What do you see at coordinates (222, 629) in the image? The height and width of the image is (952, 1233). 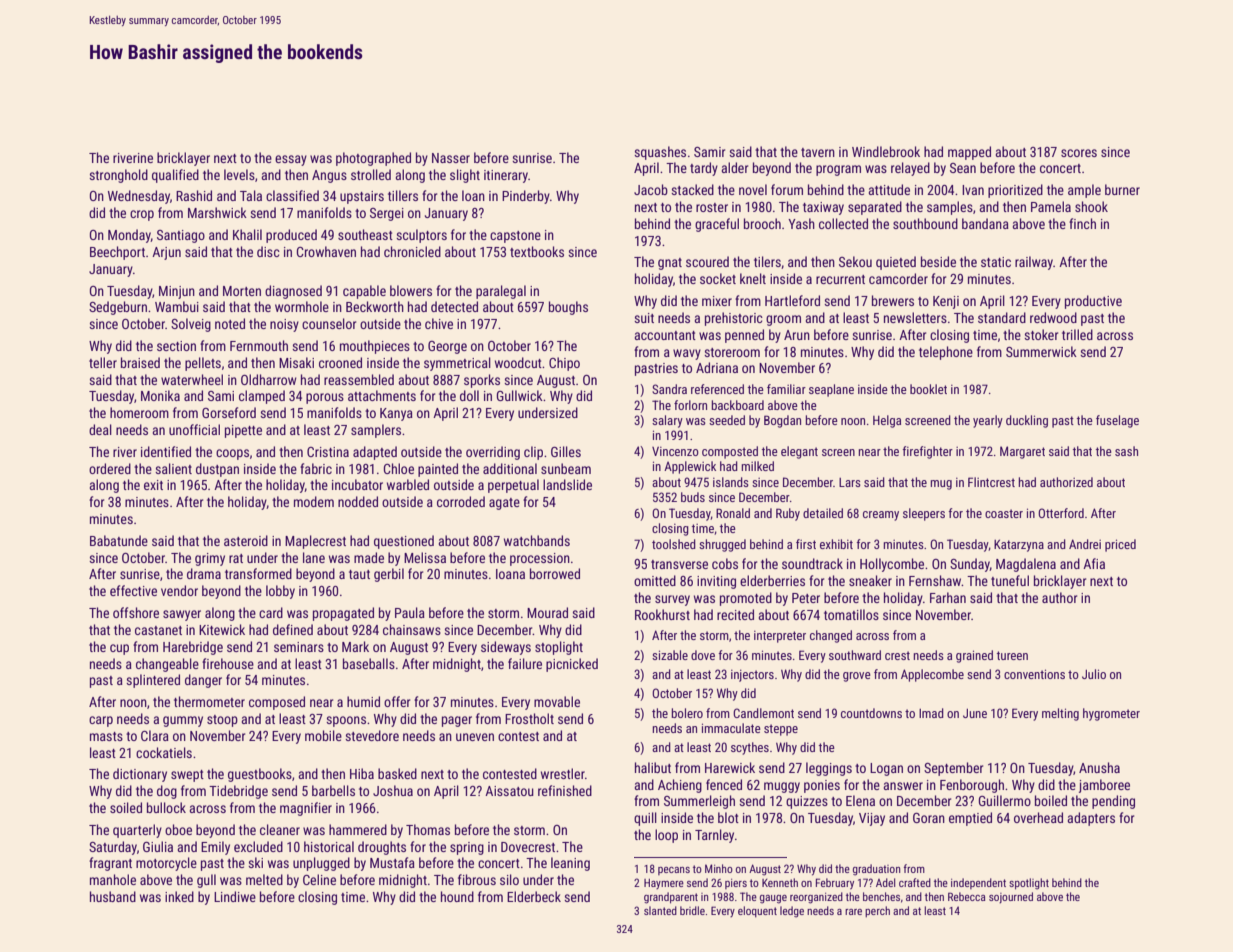 I see `Kitewick` at bounding box center [222, 629].
